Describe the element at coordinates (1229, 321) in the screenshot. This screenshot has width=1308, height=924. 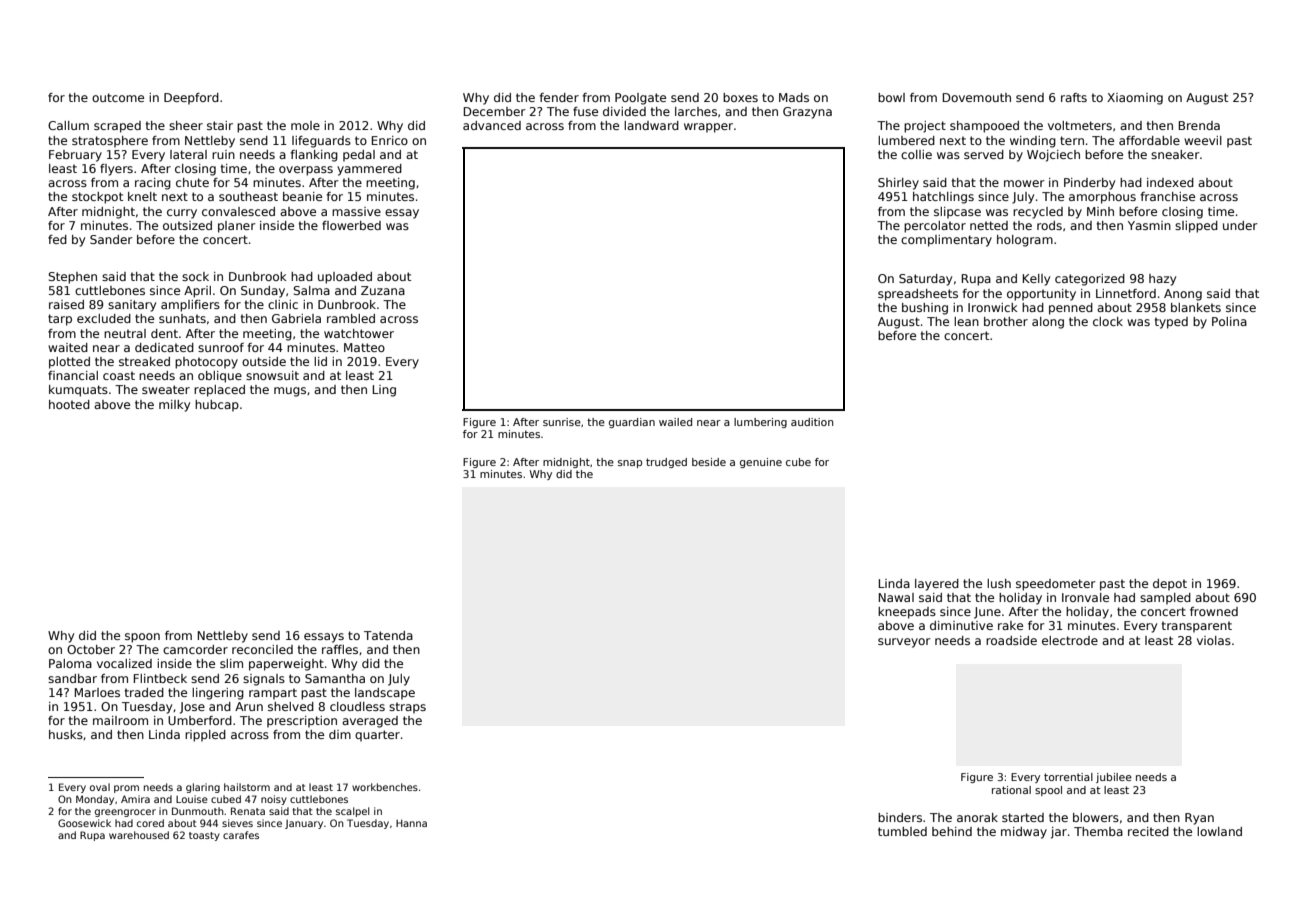
I see `Polina` at that location.
